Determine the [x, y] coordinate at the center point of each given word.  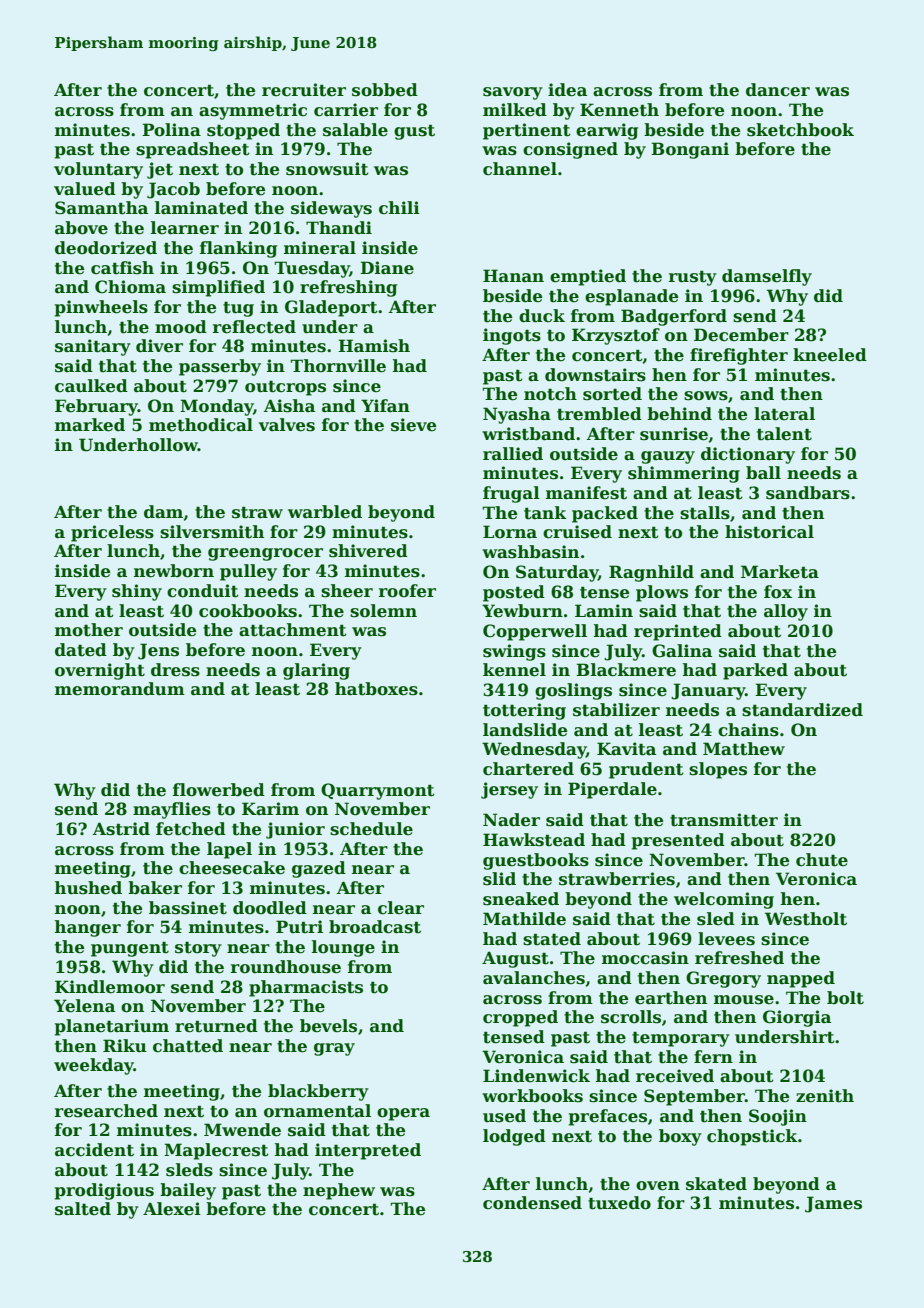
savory [513, 93]
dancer [778, 90]
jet [160, 170]
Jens [158, 651]
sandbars [808, 493]
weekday [94, 1066]
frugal [511, 494]
